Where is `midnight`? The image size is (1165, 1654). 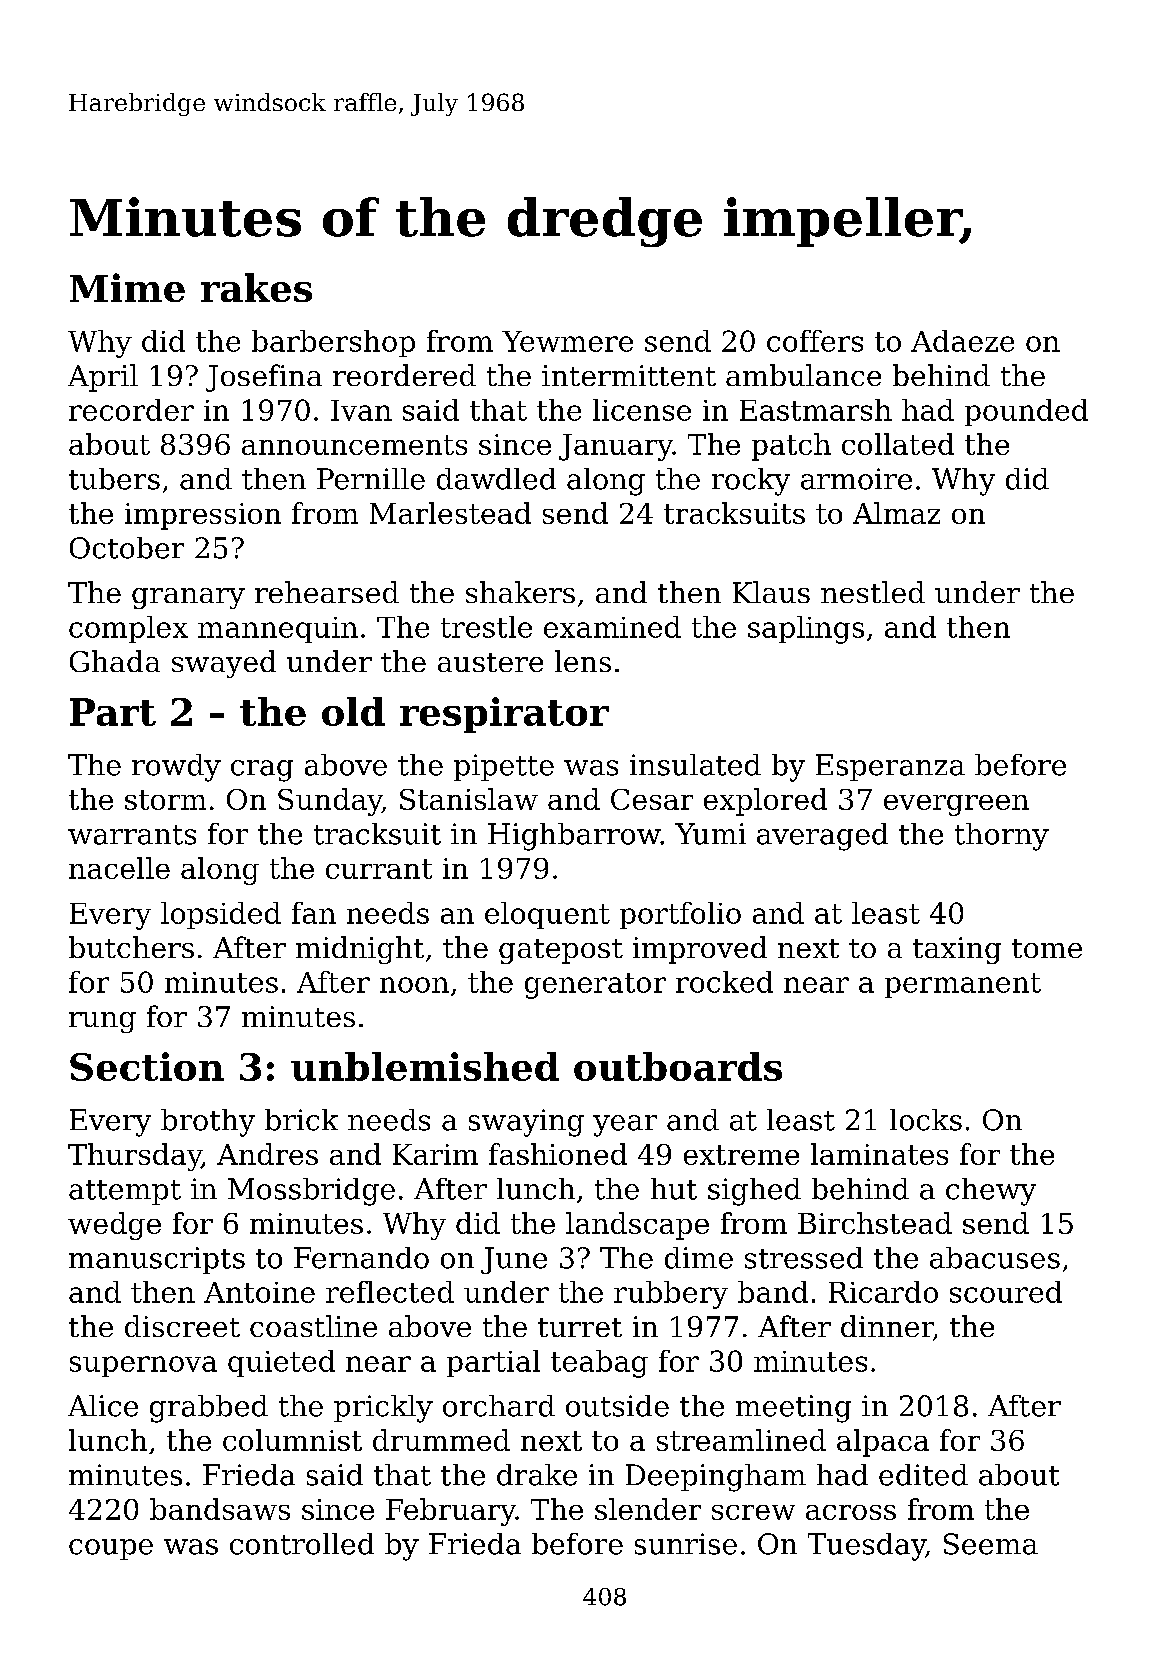
midnight is located at coordinates (360, 950).
